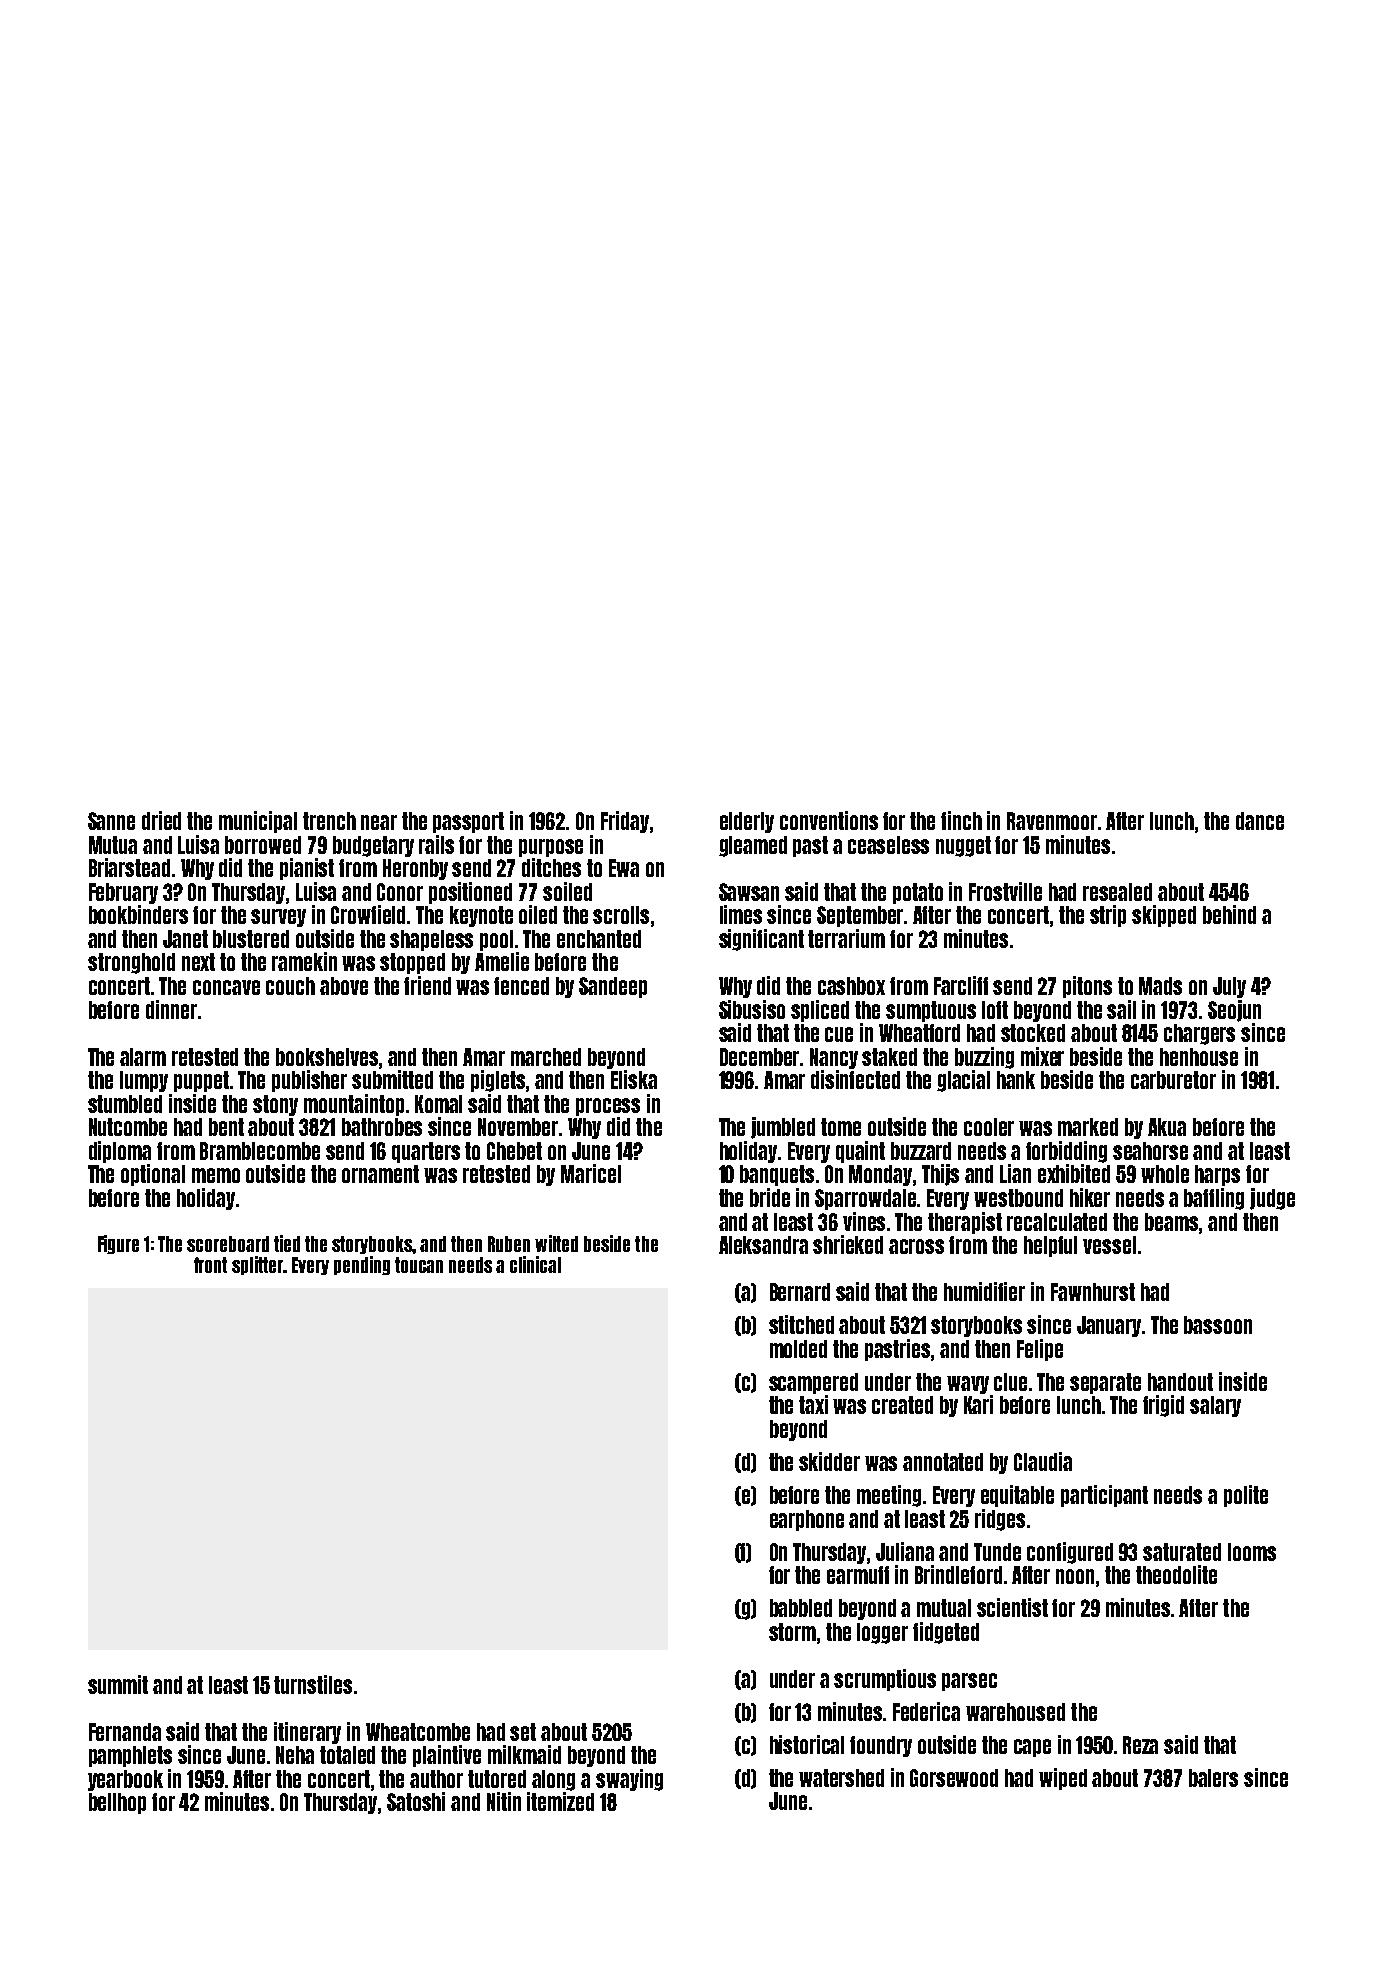 This screenshot has width=1386, height=1969. Describe the element at coordinates (1260, 821) in the screenshot. I see `dance` at that location.
